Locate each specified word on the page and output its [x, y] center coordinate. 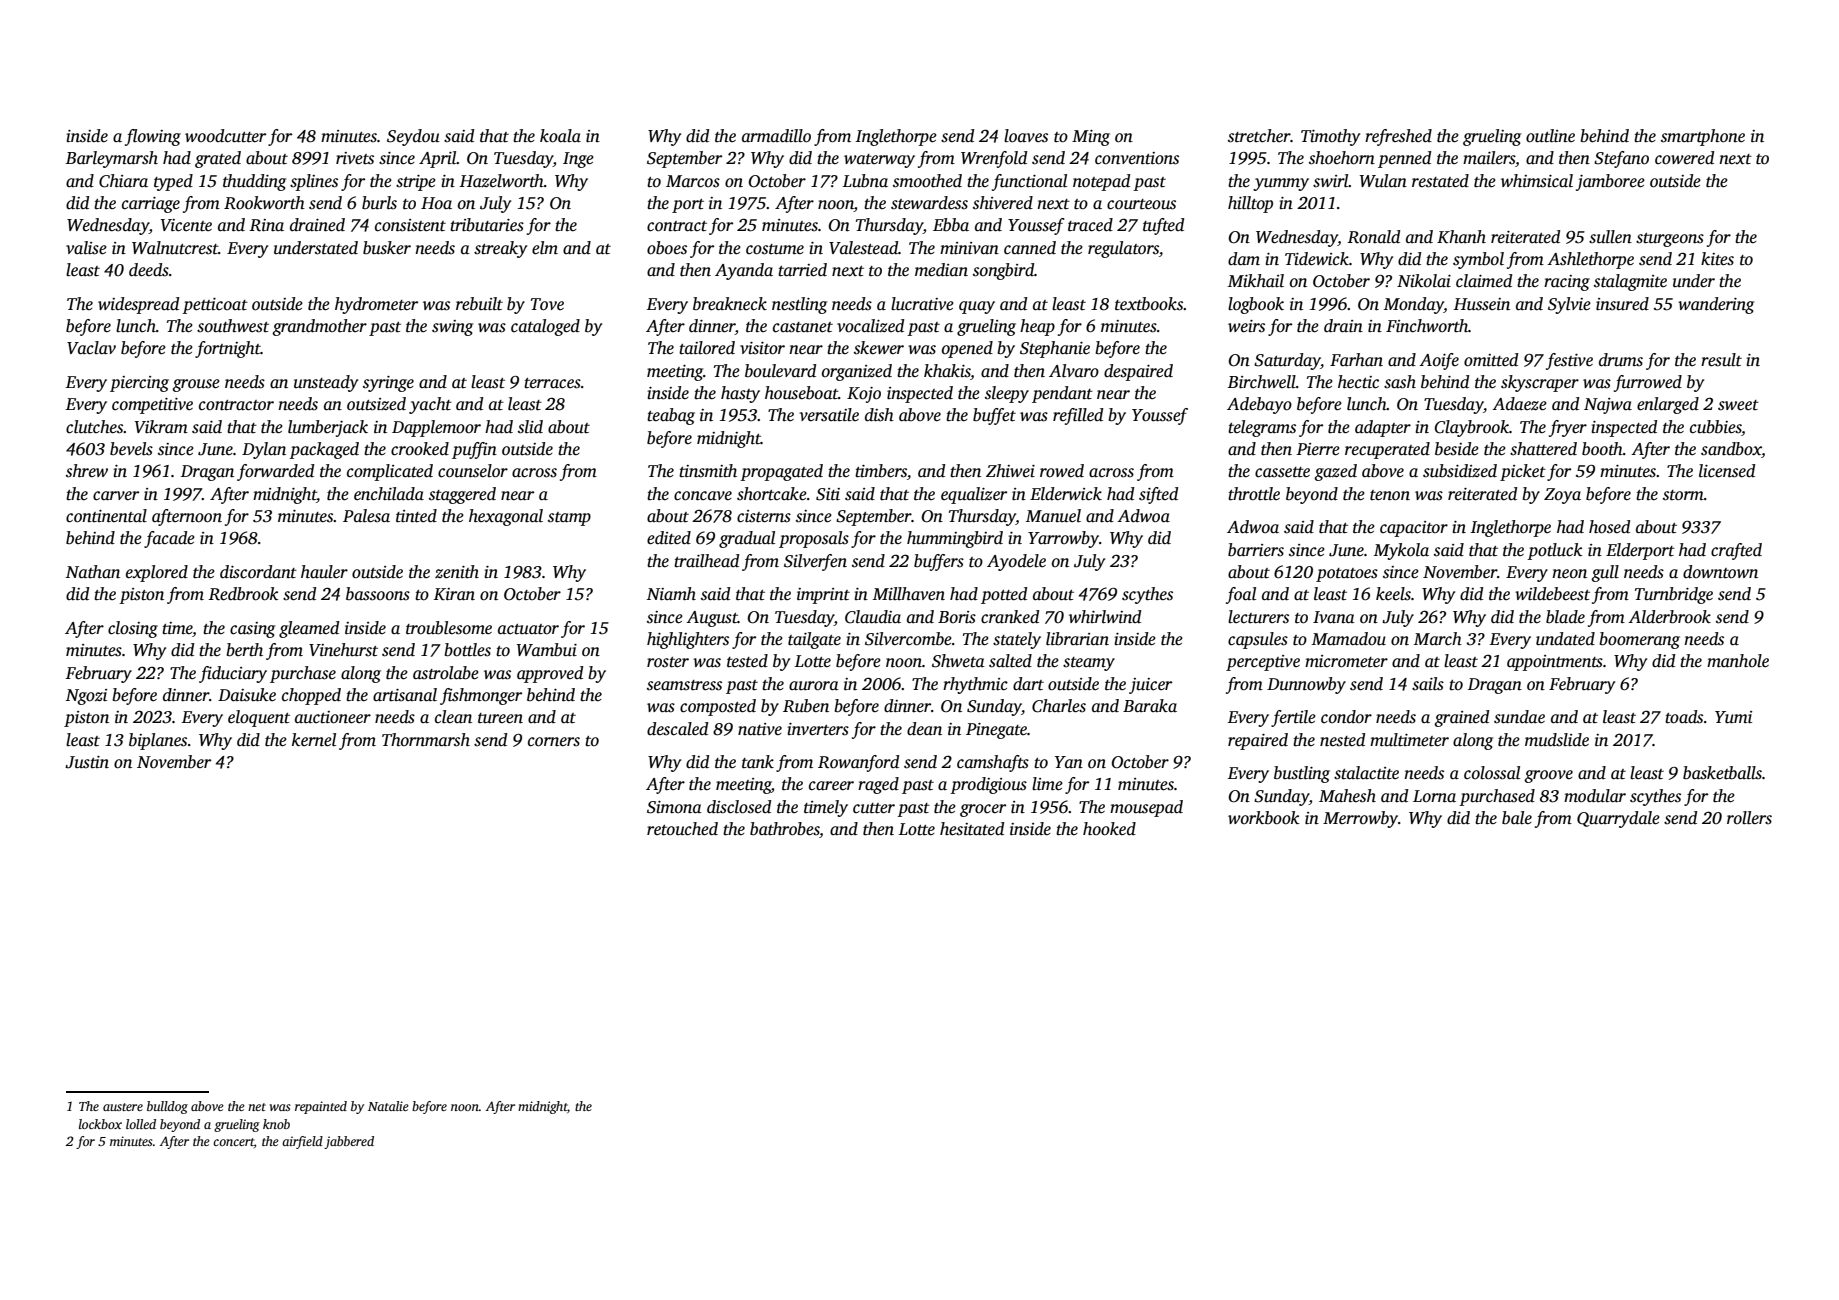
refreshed [1398, 137]
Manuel [1053, 516]
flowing [153, 137]
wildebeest [1552, 594]
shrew [87, 471]
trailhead [706, 561]
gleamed [309, 629]
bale [1517, 818]
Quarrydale [1618, 819]
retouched [682, 829]
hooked [1109, 829]
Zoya [1562, 496]
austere [123, 1107]
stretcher [1259, 136]
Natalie [388, 1106]
